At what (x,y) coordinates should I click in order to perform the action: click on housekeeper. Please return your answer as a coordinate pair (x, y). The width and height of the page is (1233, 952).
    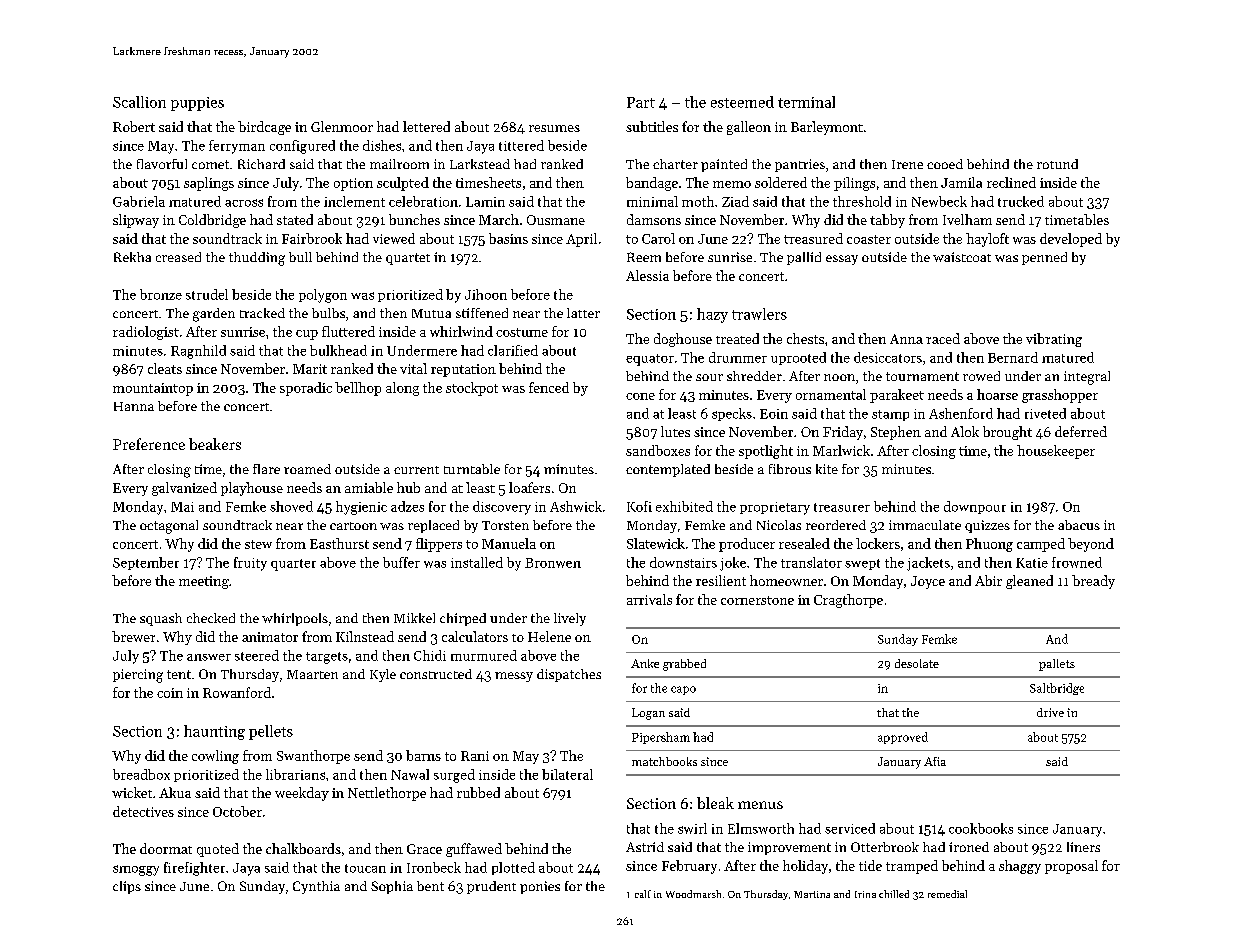
    Looking at the image, I should click on (1056, 452).
